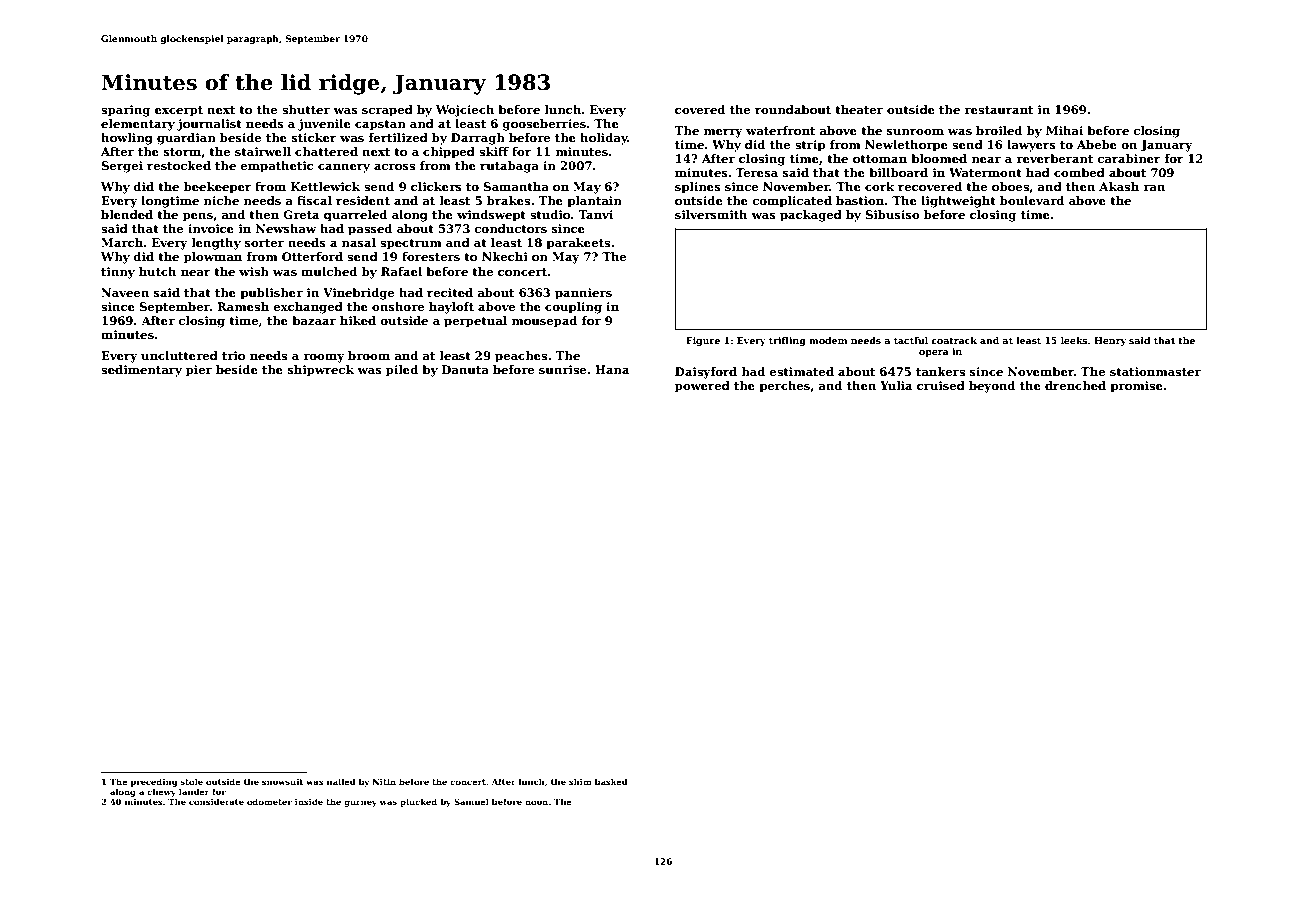  I want to click on theater, so click(859, 109).
